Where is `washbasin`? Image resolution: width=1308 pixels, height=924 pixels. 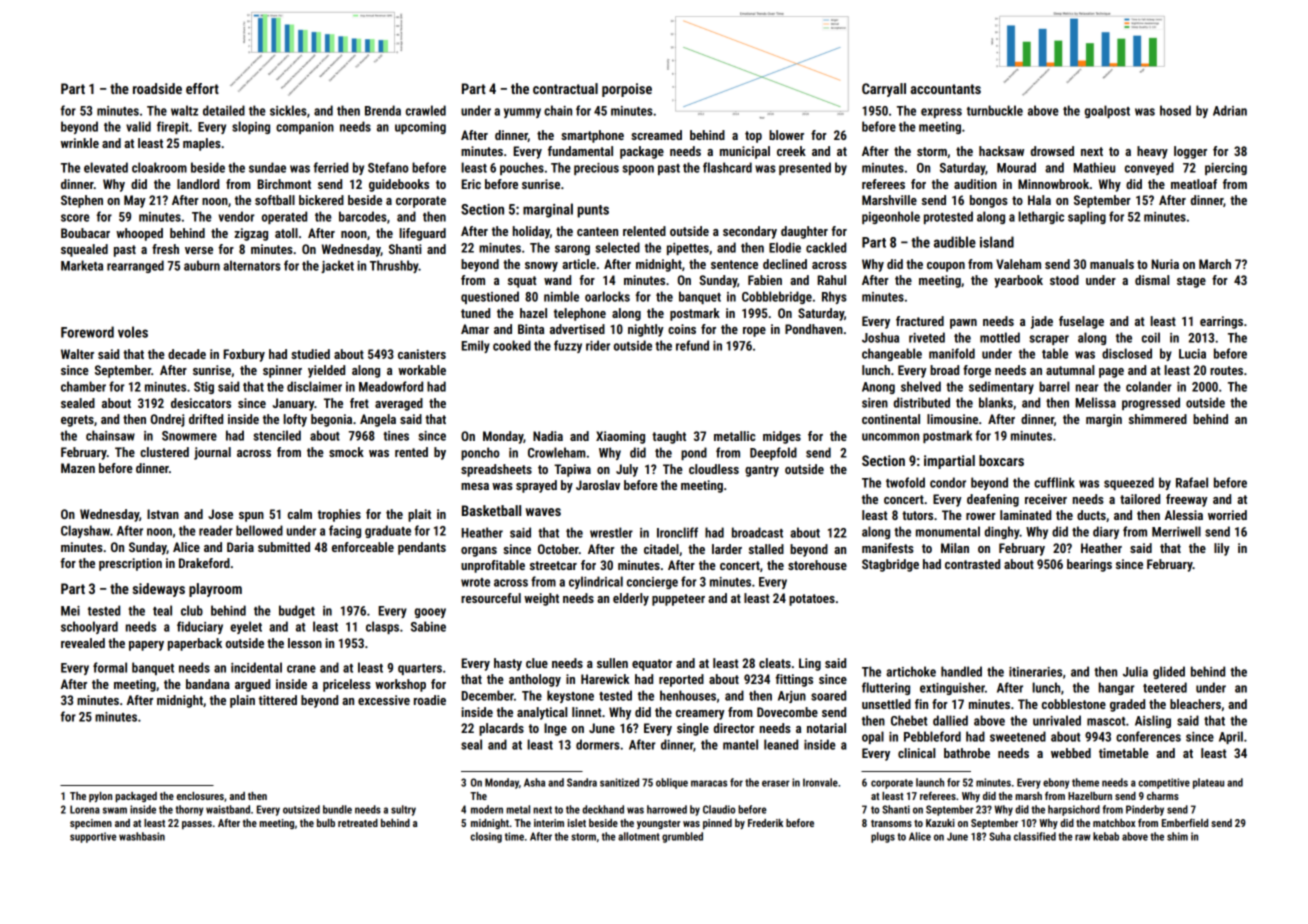
washbasin is located at coordinates (142, 836).
